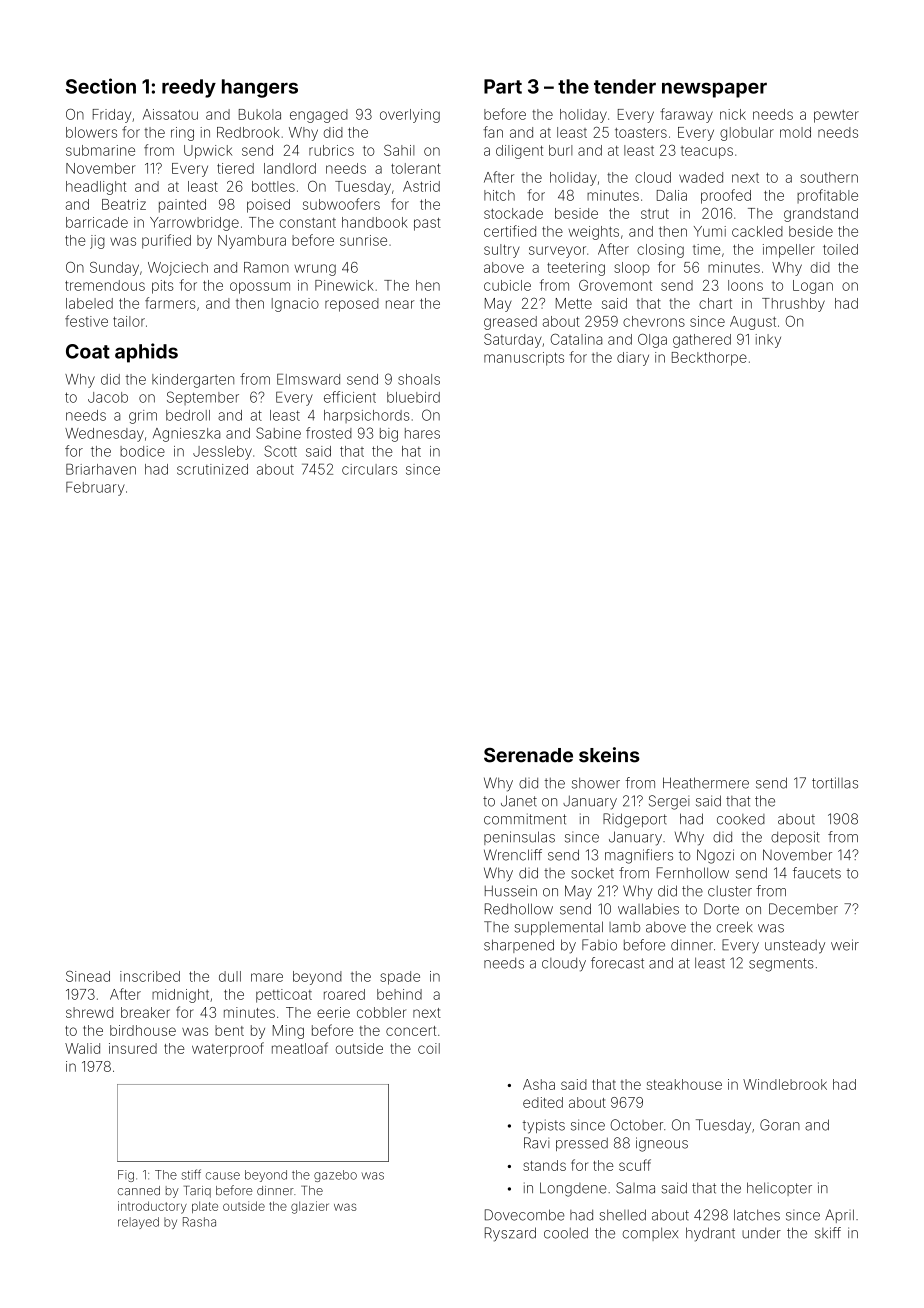  I want to click on tortillas, so click(835, 783).
